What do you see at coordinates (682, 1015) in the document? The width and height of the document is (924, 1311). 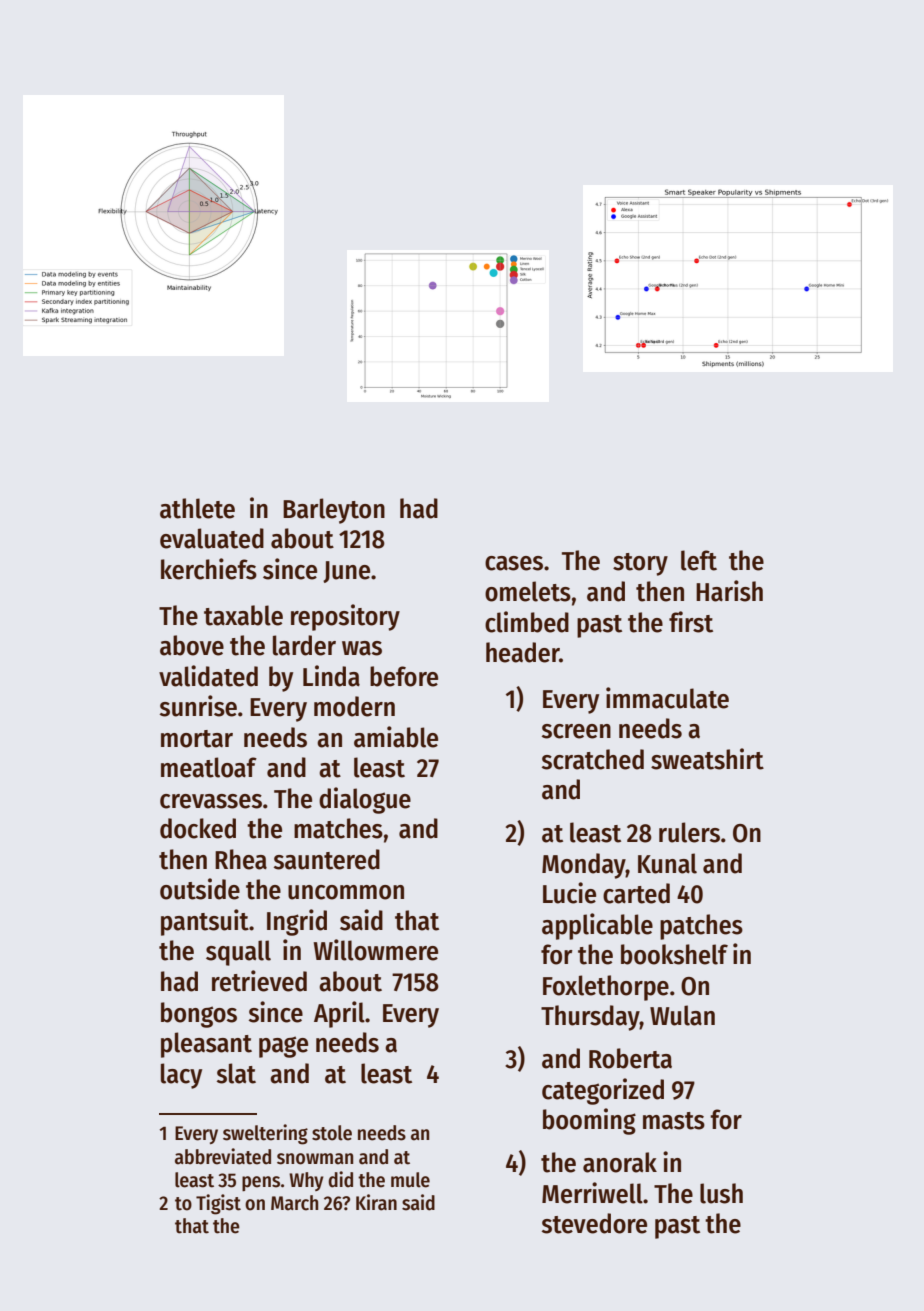 I see `Wulan` at bounding box center [682, 1015].
